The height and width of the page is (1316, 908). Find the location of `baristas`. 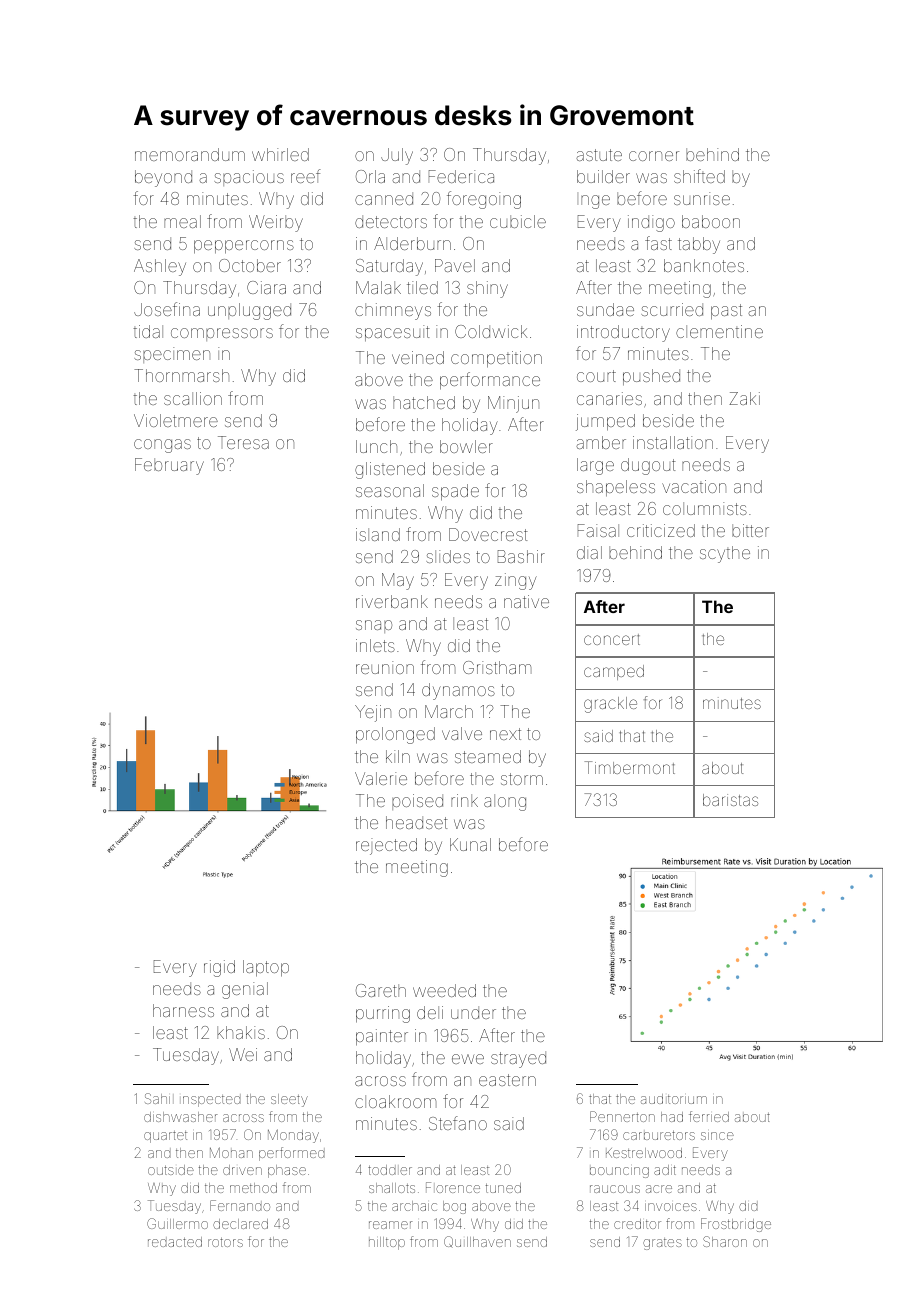

baristas is located at coordinates (730, 800).
